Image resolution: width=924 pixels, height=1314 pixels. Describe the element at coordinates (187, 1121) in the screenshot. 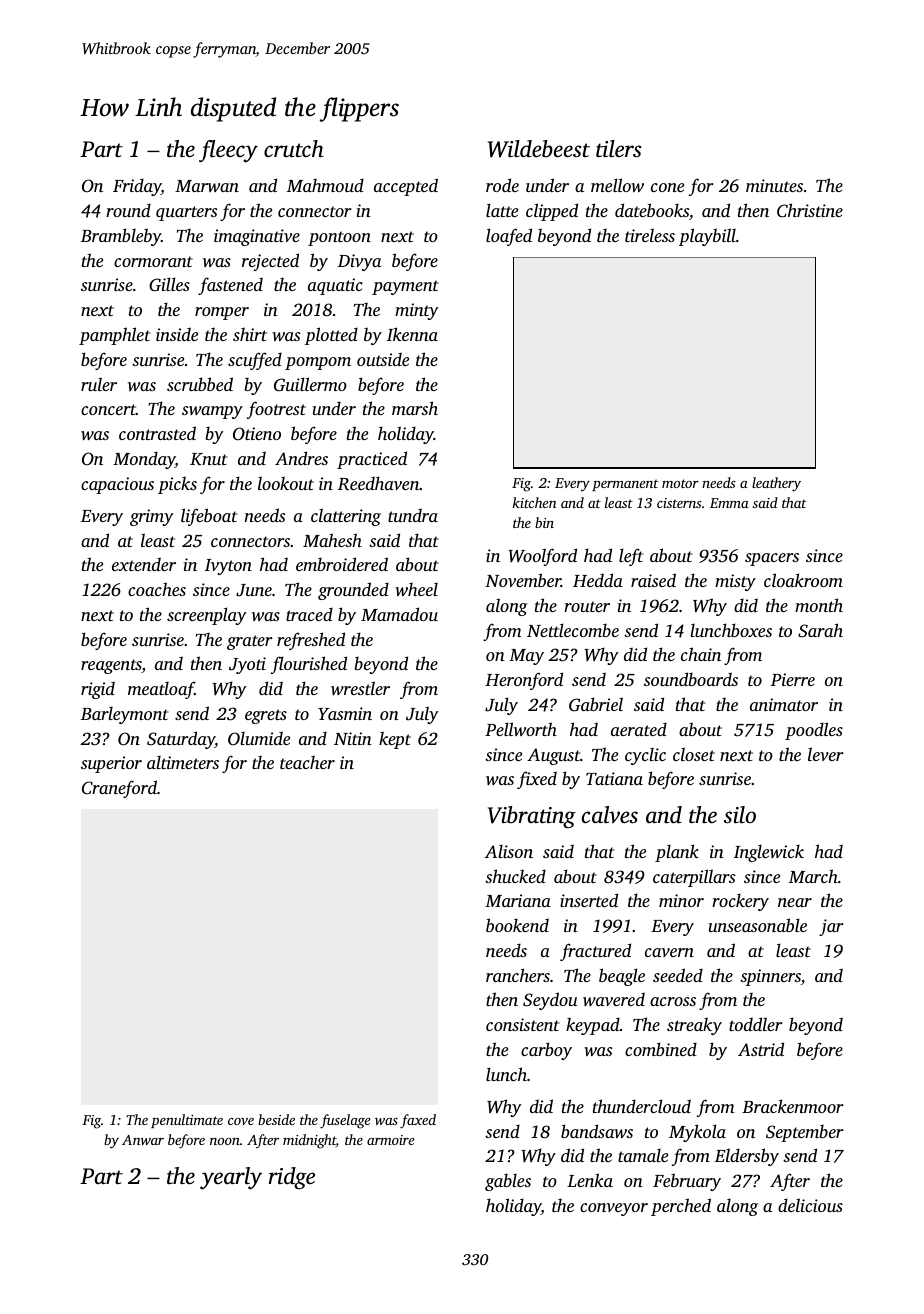

I see `penultimate` at that location.
